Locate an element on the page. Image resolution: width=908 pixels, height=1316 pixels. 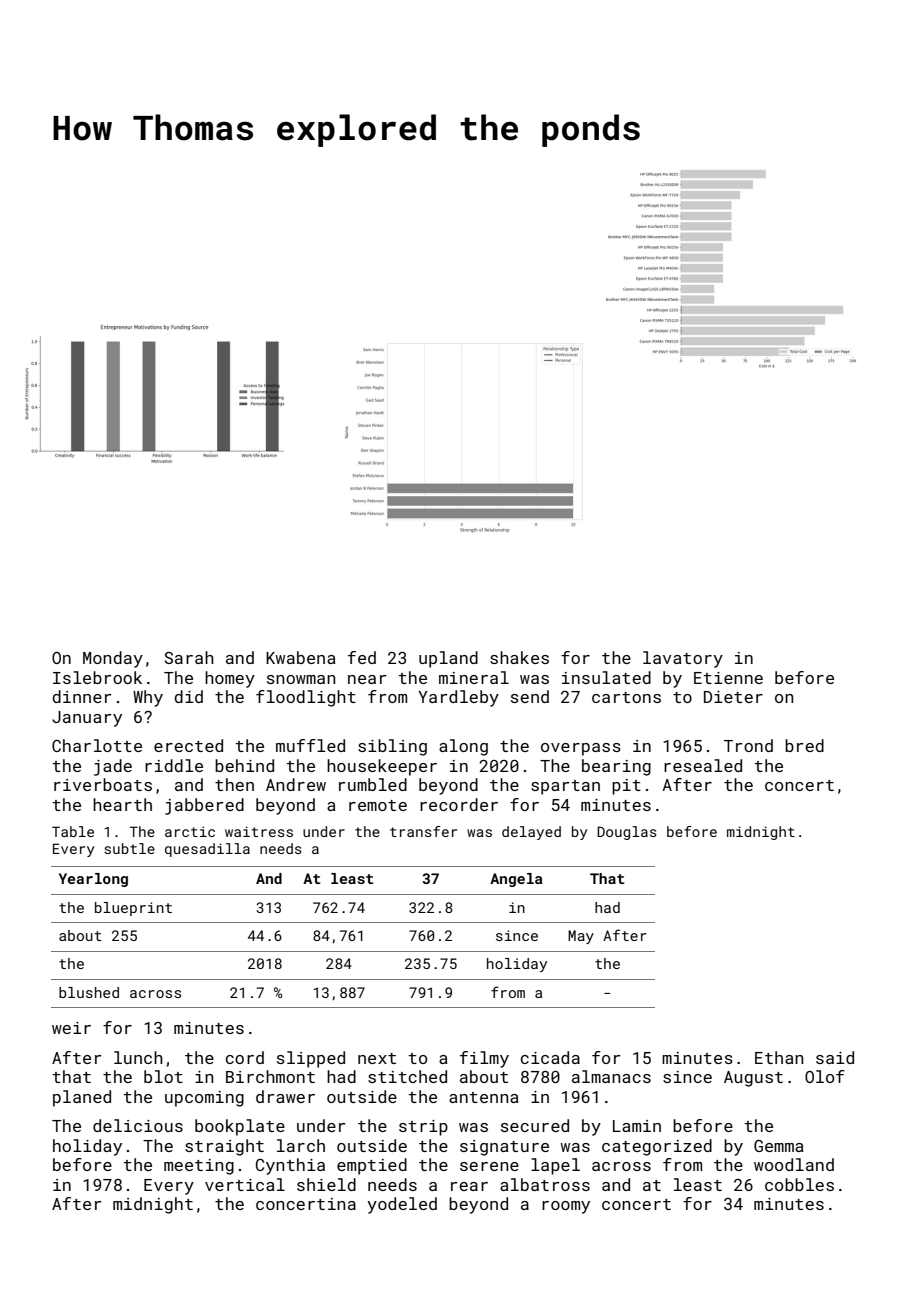
next is located at coordinates (377, 1058).
